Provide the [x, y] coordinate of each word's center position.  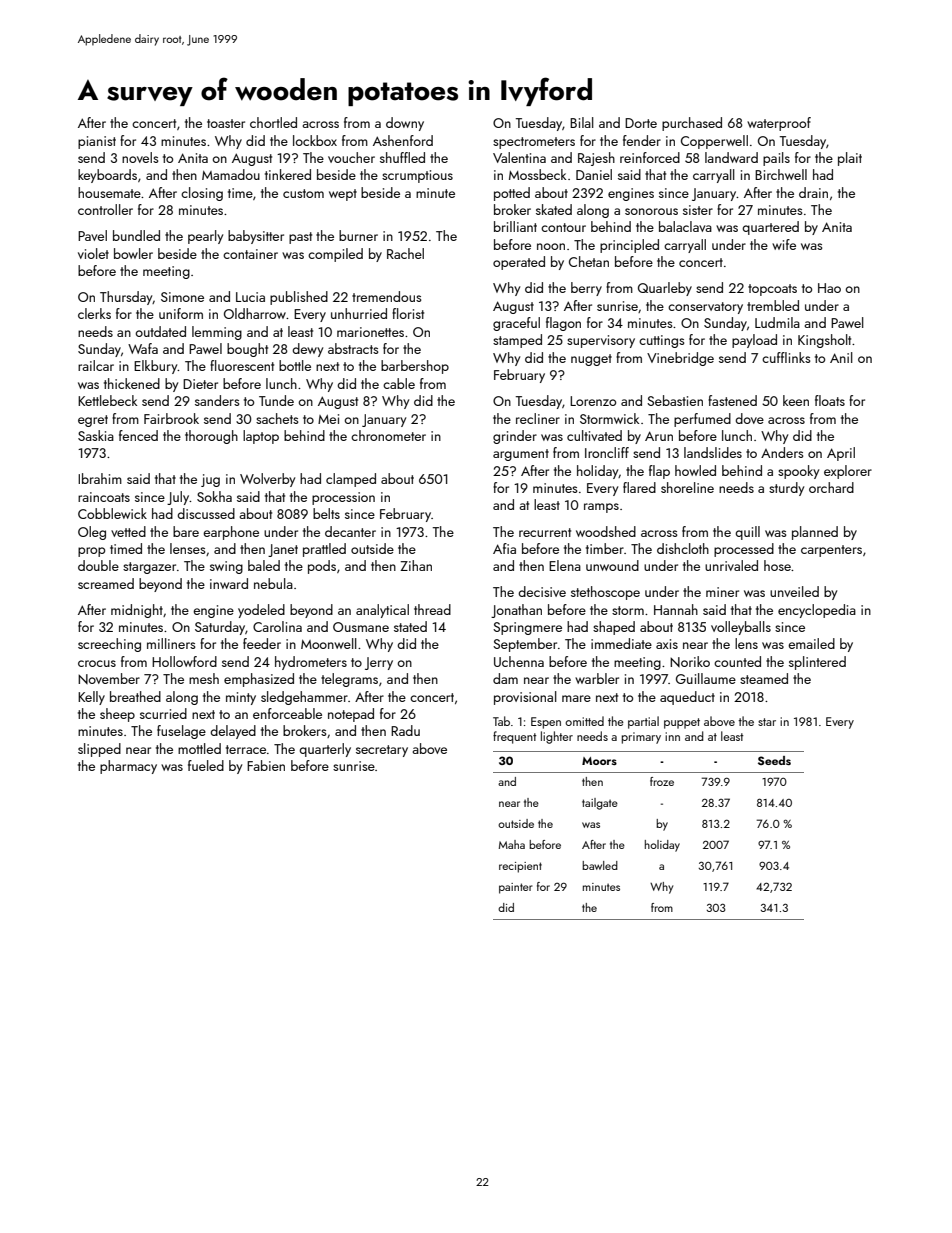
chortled [273, 122]
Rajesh [596, 159]
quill [747, 533]
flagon [563, 324]
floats [830, 400]
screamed [106, 583]
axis [667, 644]
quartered [770, 228]
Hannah [676, 609]
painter [515, 888]
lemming [217, 333]
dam [505, 678]
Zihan [416, 565]
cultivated [594, 435]
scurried [163, 713]
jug [210, 480]
